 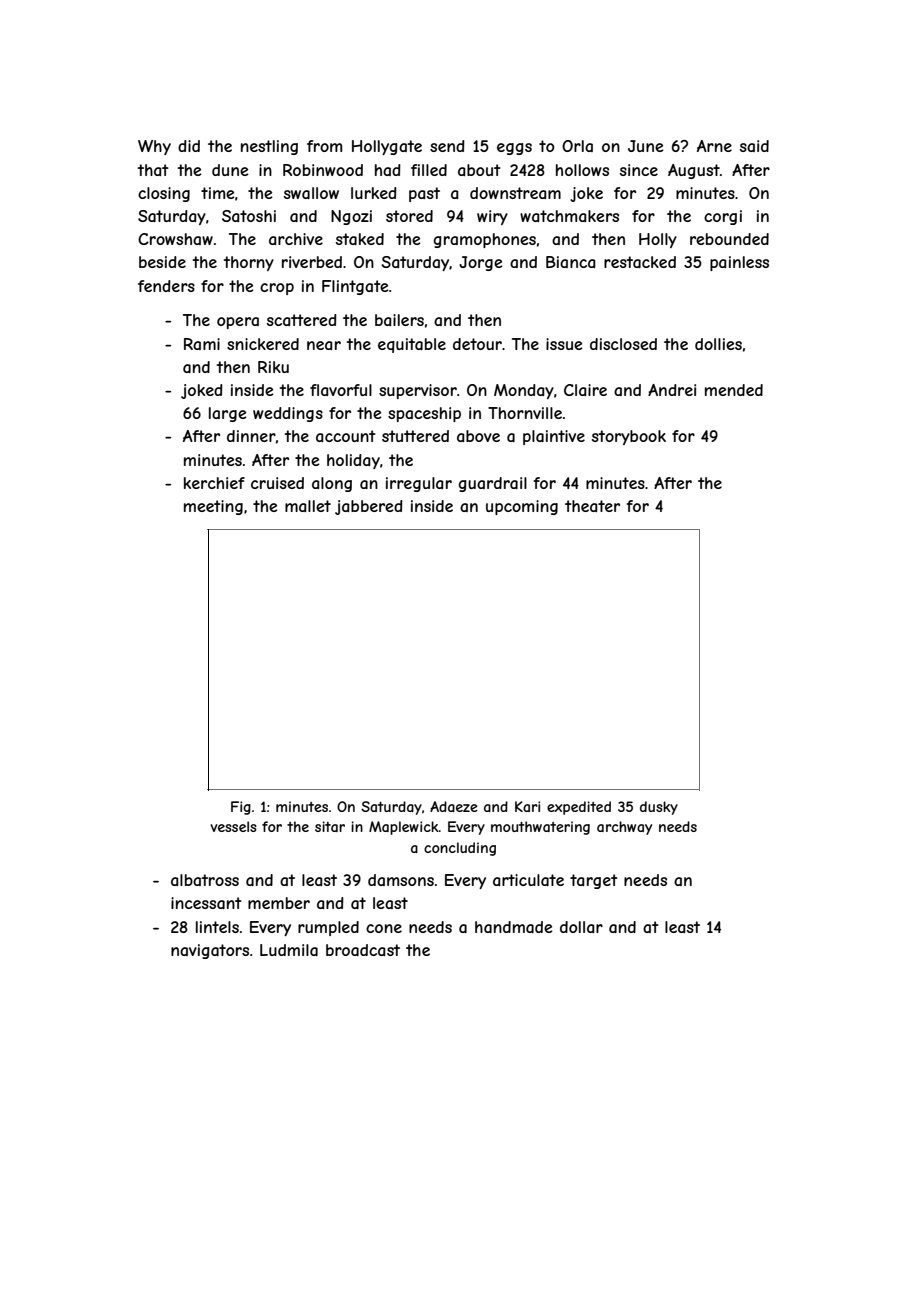 I want to click on meeting, so click(x=213, y=507).
